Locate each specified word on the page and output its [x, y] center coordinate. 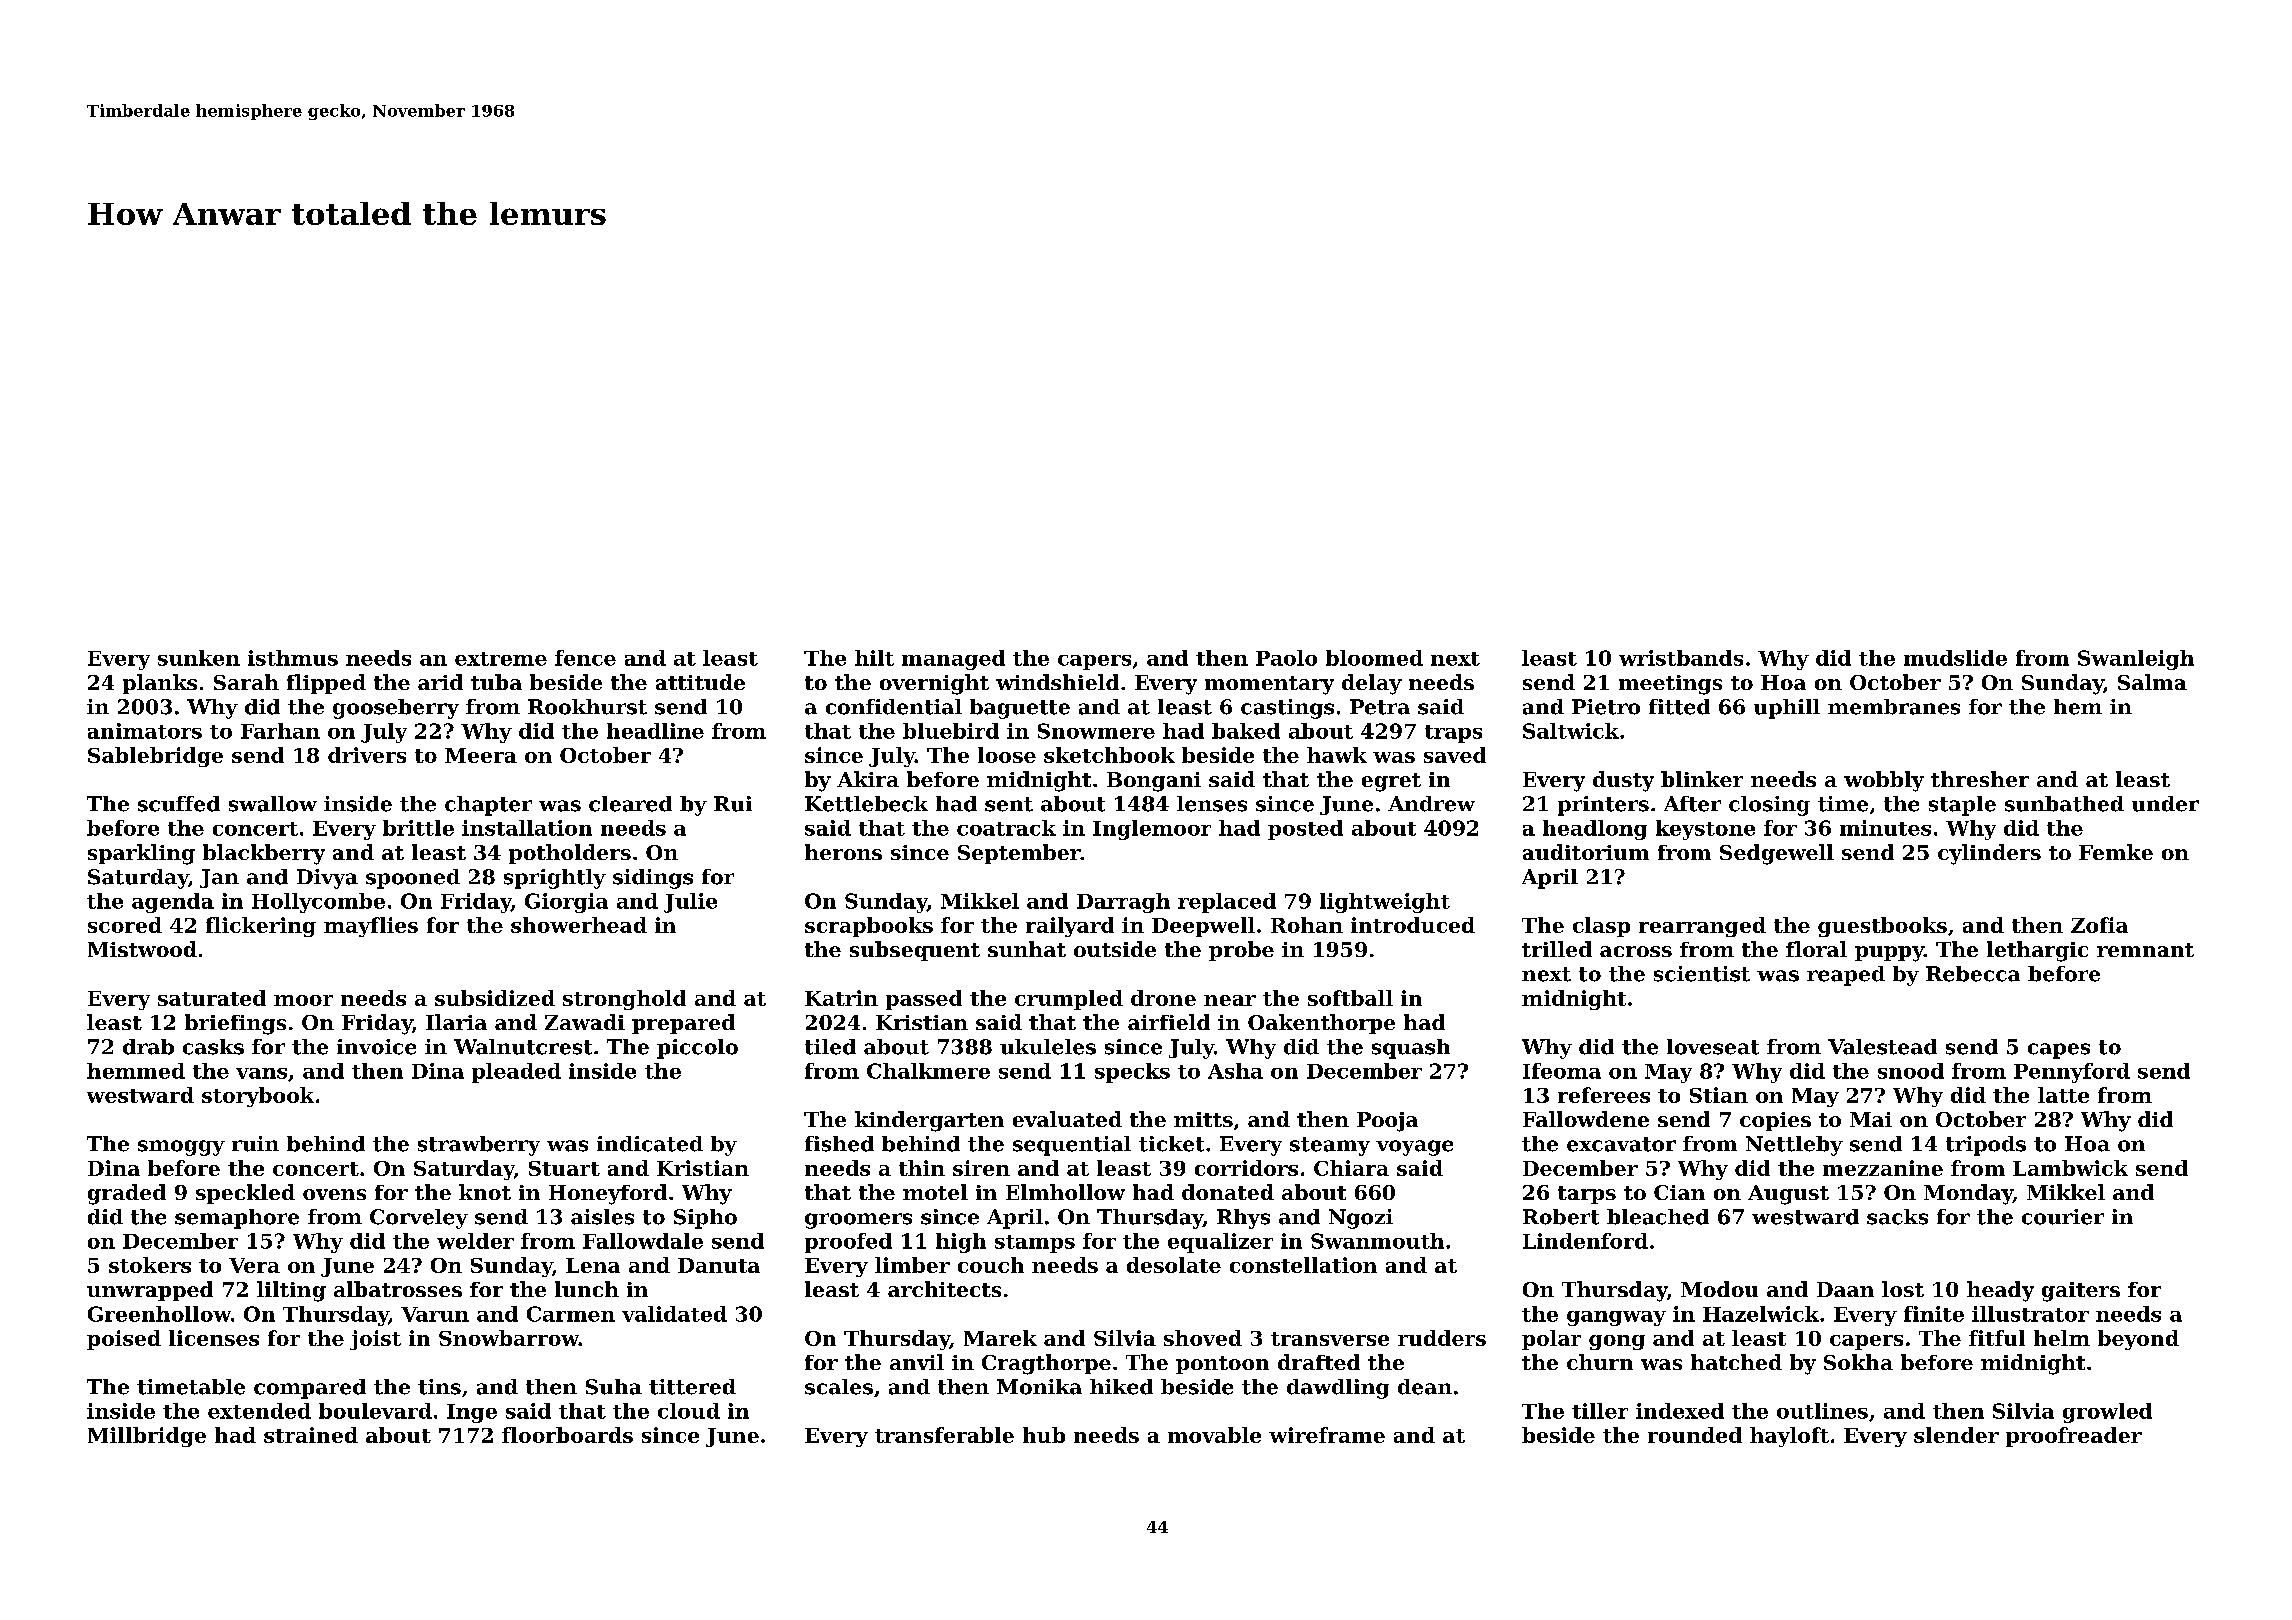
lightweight [1385, 903]
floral [1816, 949]
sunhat [1027, 949]
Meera [481, 755]
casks [213, 1047]
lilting [291, 1291]
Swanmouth [1377, 1241]
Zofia [2099, 925]
